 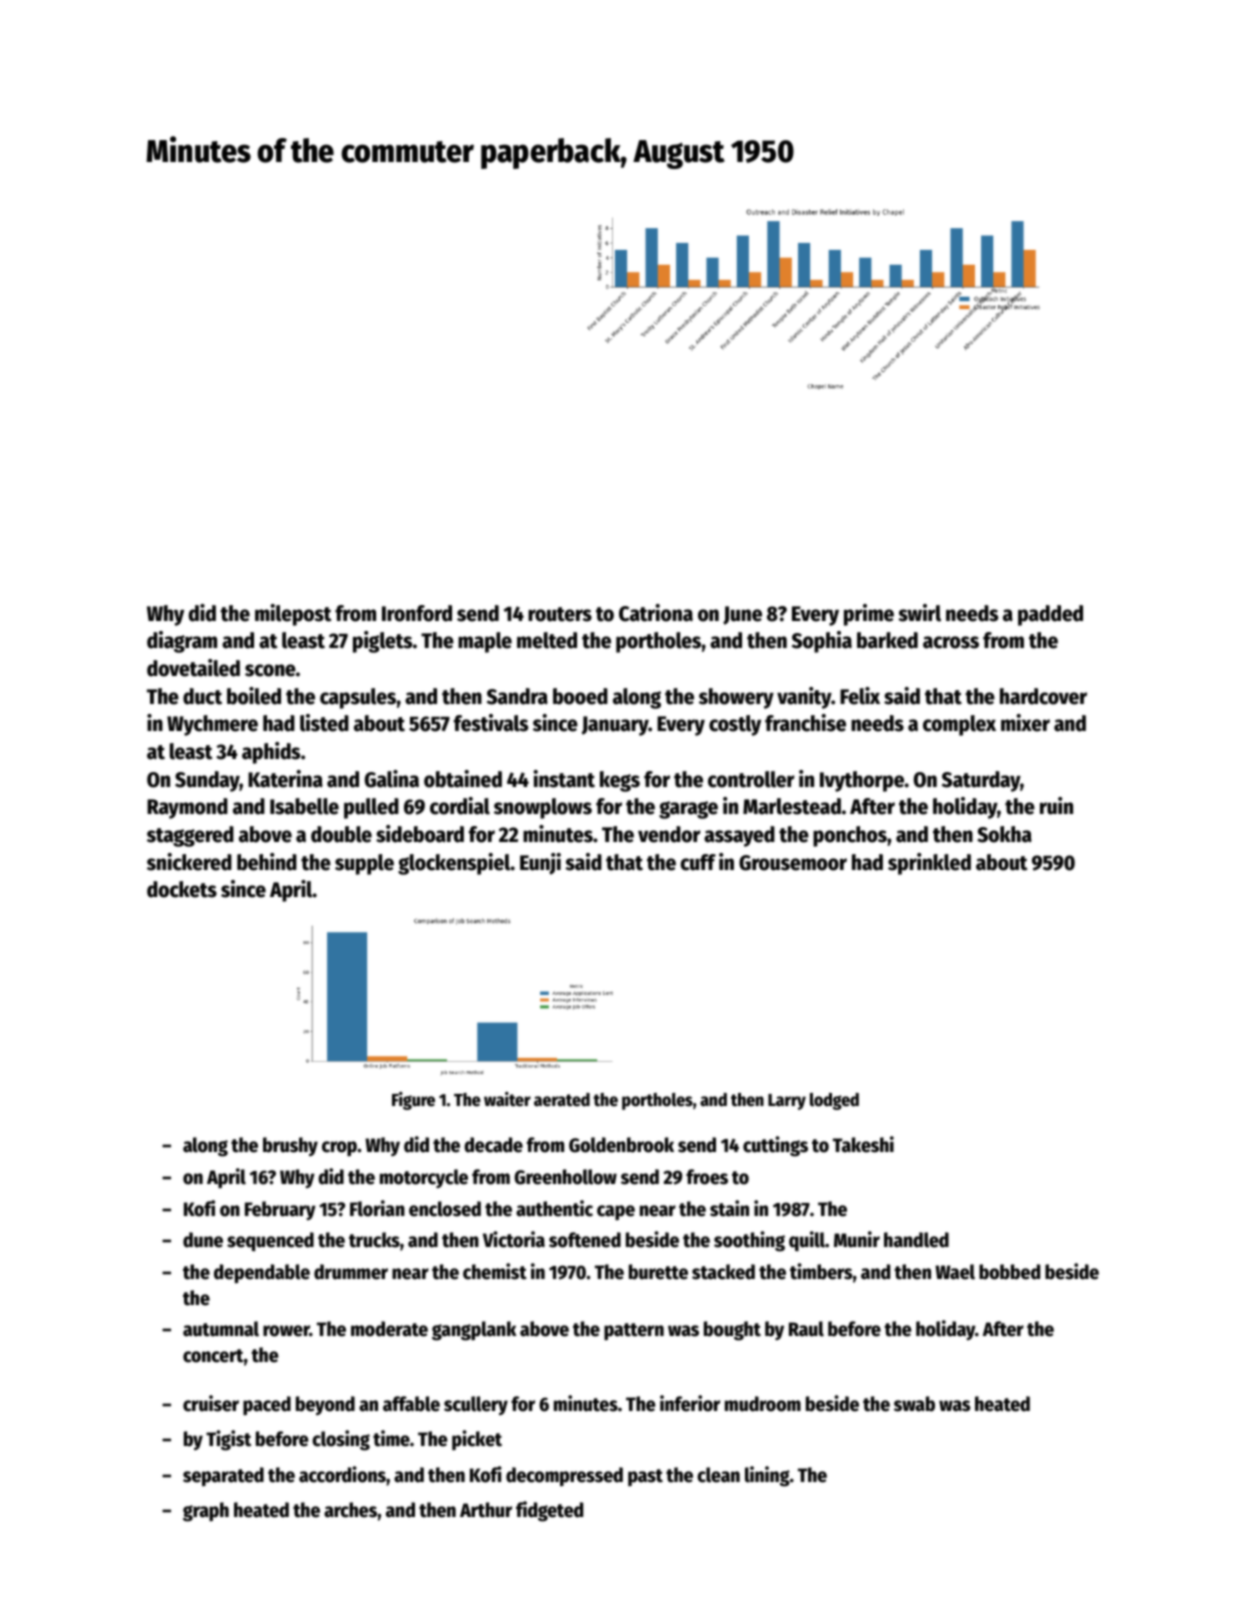 I want to click on lining, so click(x=767, y=1476).
